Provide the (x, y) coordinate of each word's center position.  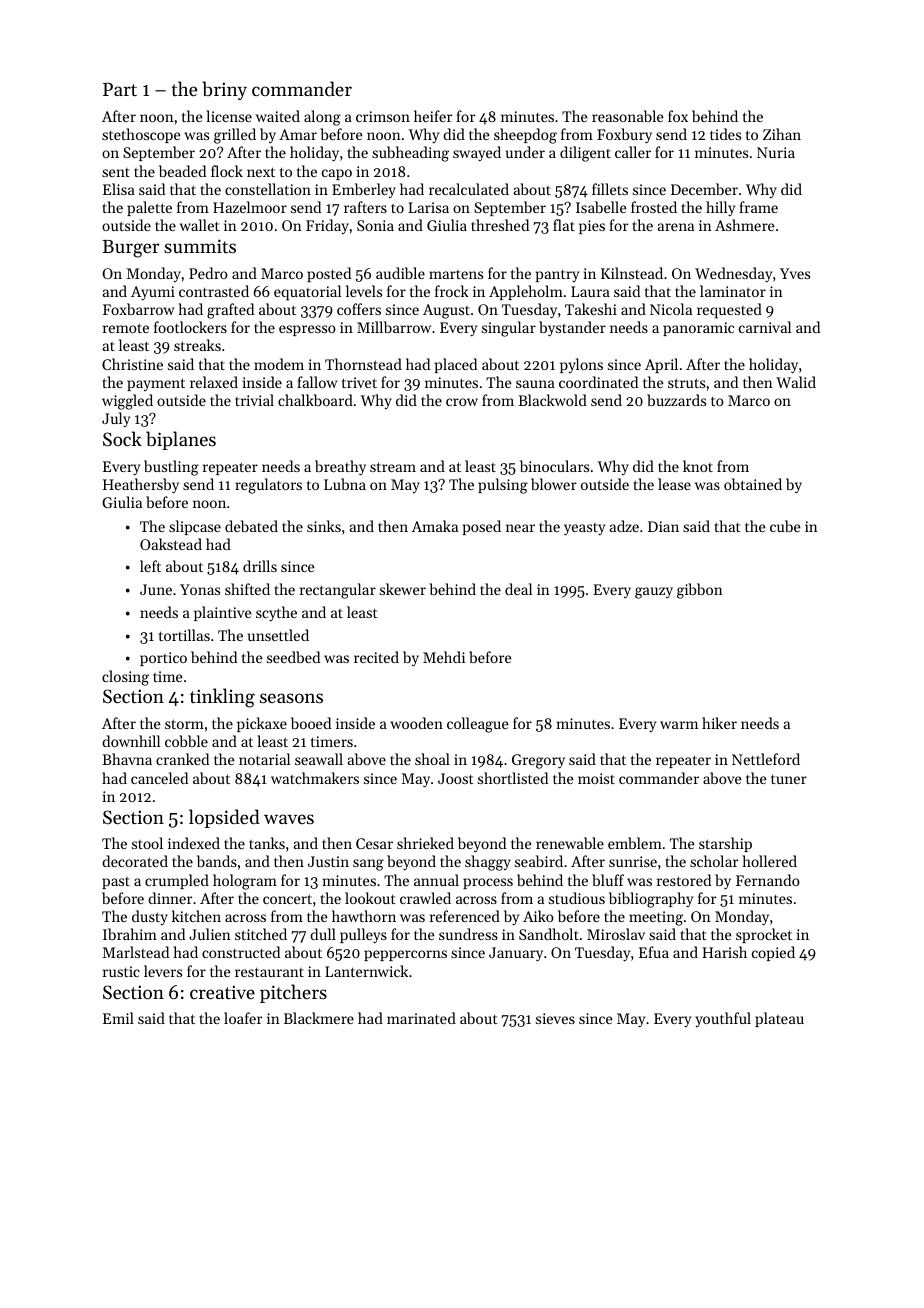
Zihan (782, 134)
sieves (555, 1018)
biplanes (181, 440)
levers (163, 971)
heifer (433, 116)
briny (224, 90)
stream (393, 467)
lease (674, 484)
